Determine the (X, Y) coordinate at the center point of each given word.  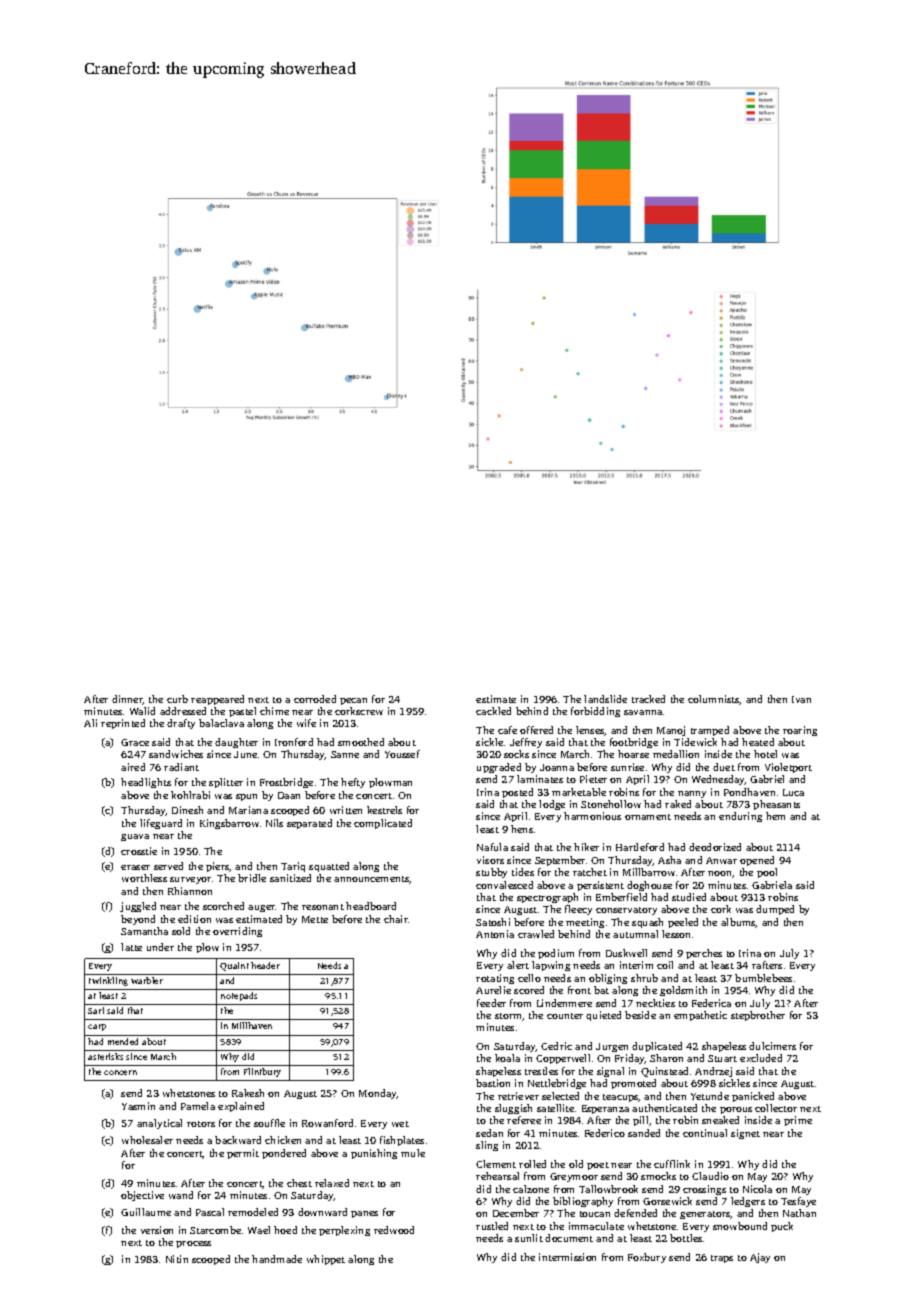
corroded (315, 699)
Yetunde (710, 1096)
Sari (96, 1010)
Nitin (177, 1259)
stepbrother (758, 1016)
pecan (353, 701)
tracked (648, 699)
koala (507, 1058)
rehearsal (497, 1176)
